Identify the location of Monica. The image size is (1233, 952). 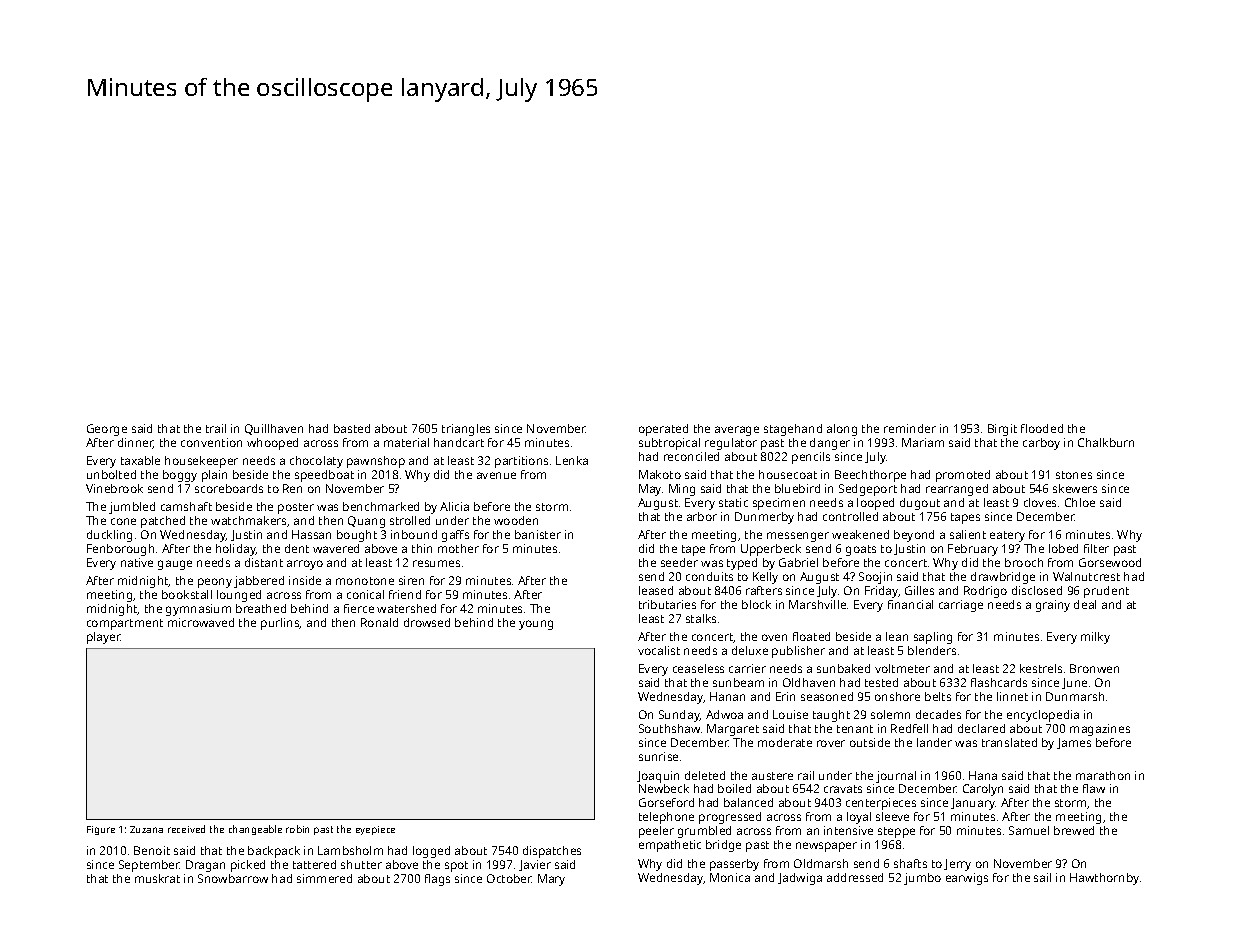
(730, 877).
